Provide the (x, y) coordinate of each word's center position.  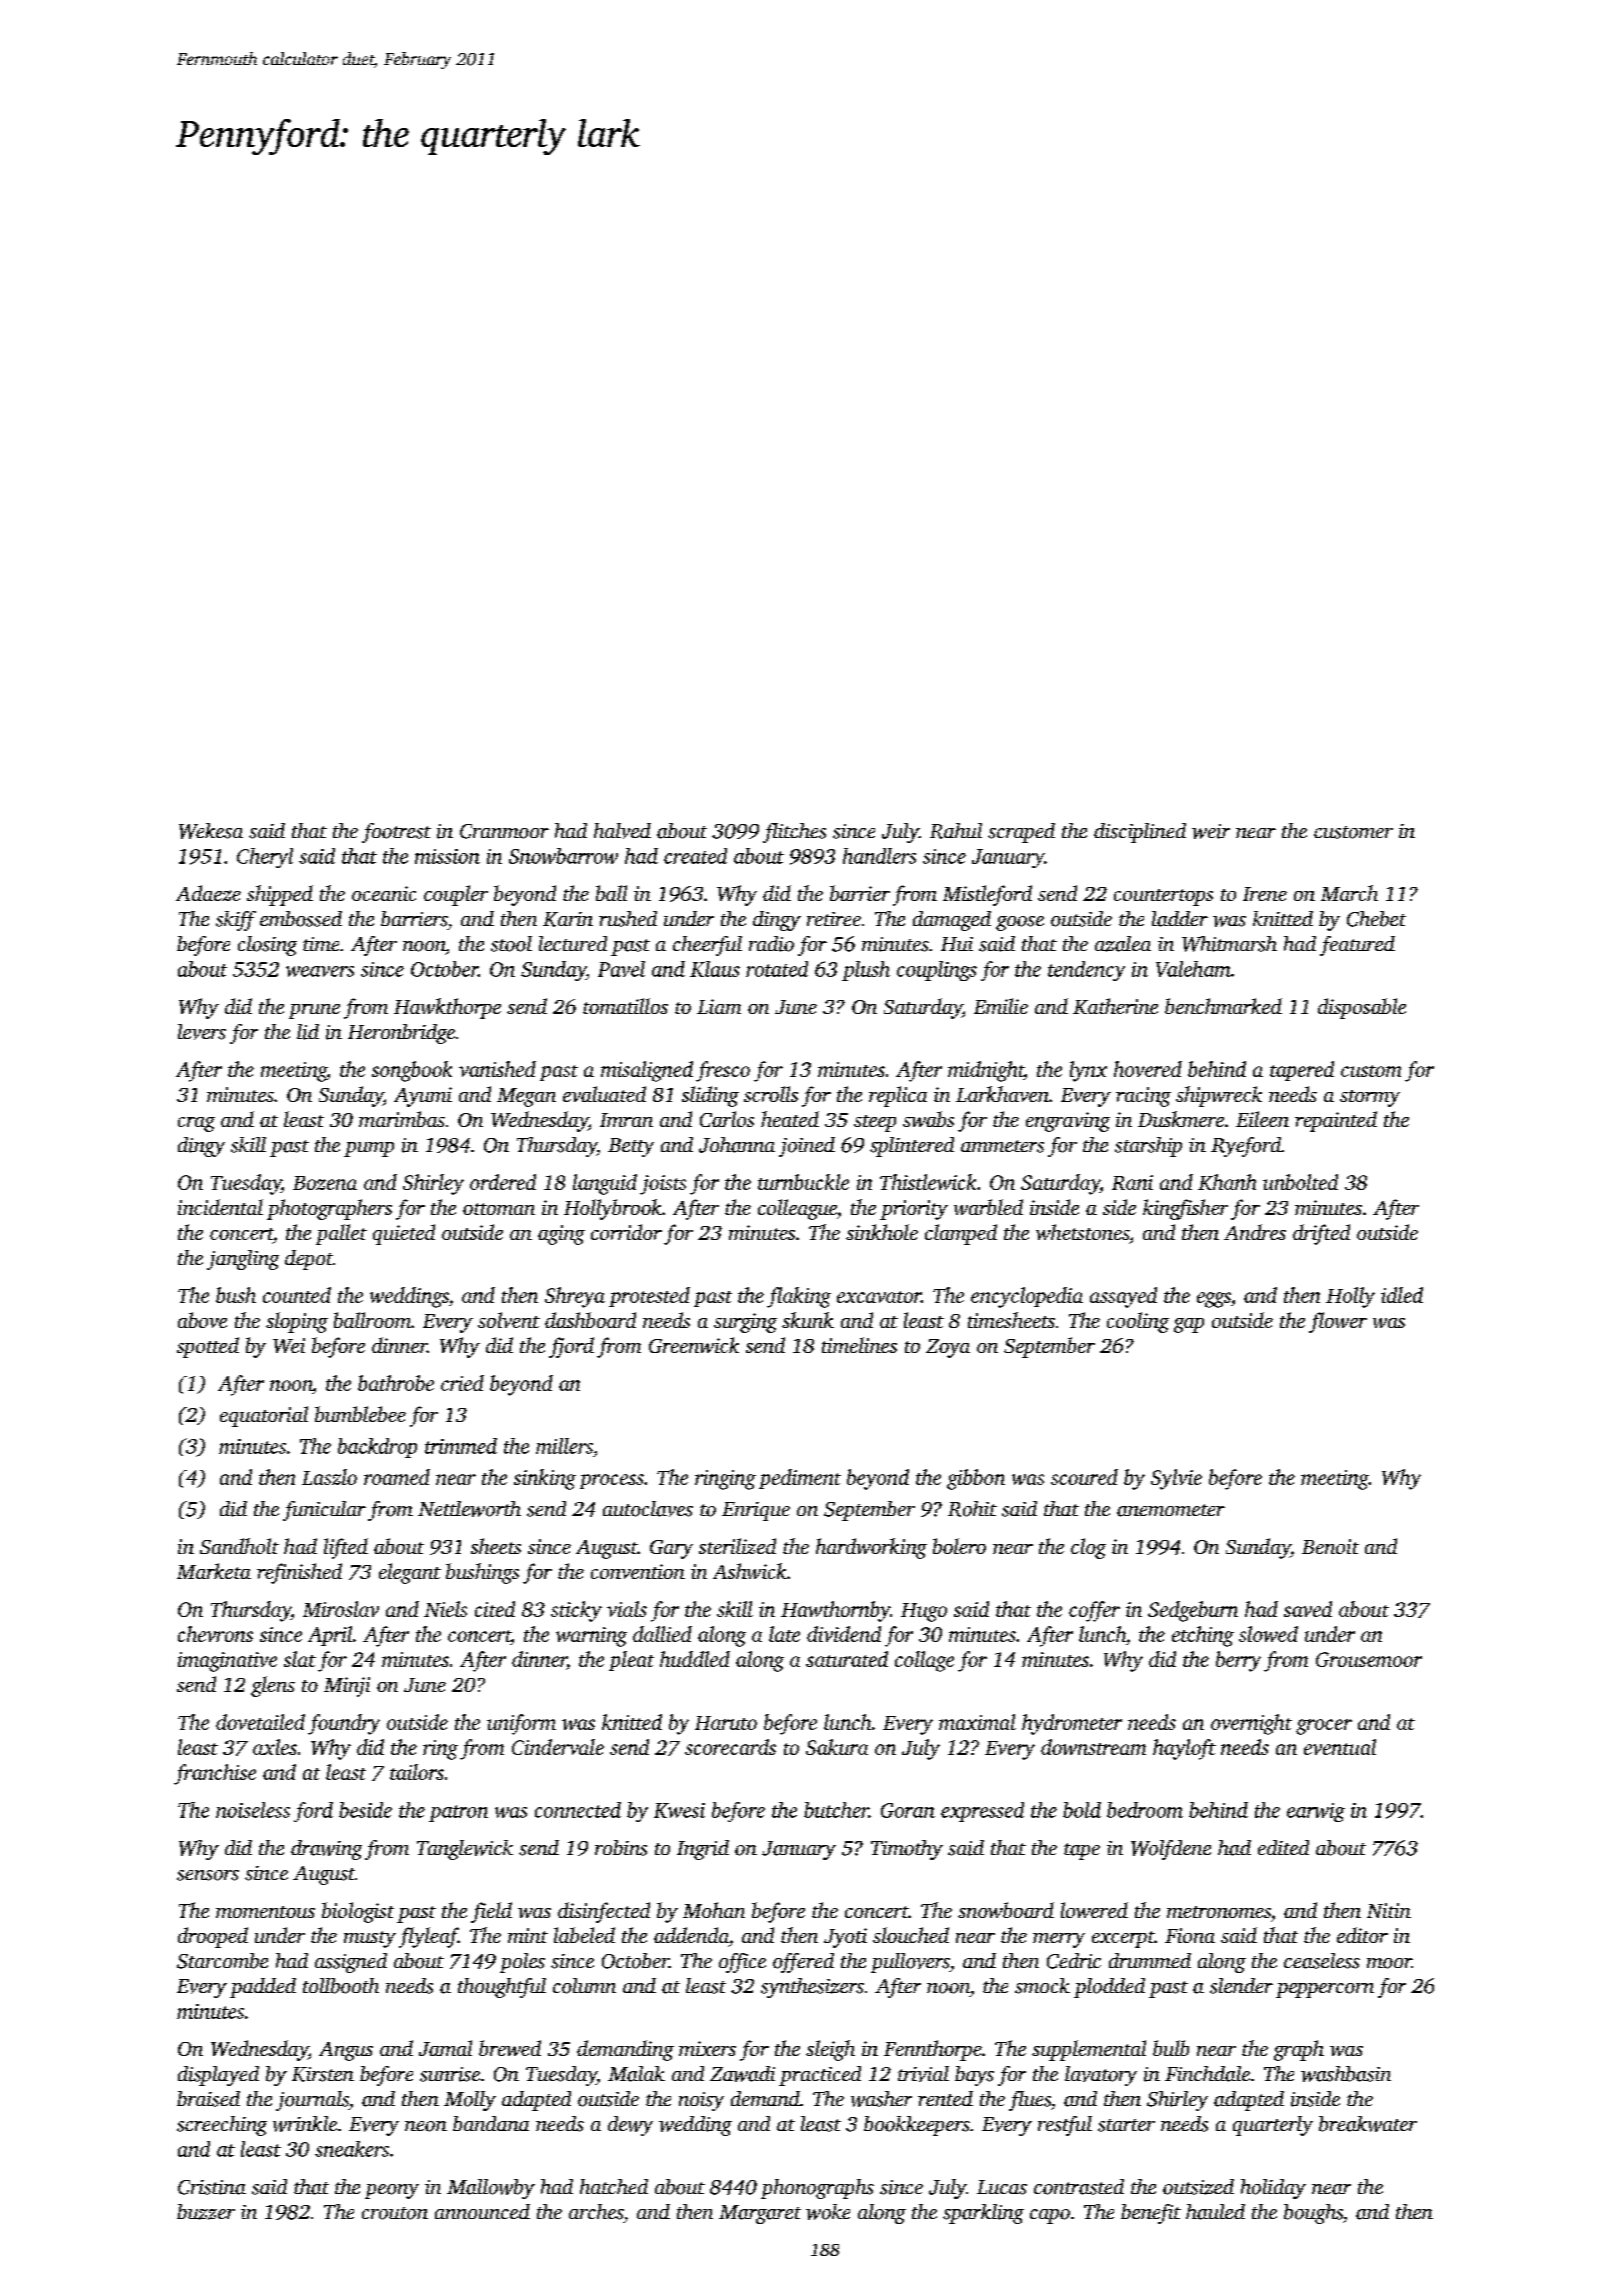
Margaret (760, 2214)
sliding (710, 1096)
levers (202, 1032)
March (1349, 893)
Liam (719, 1006)
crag (196, 1124)
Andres (1255, 1232)
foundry (344, 1724)
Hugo (924, 1612)
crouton (395, 2213)
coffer (1094, 1611)
